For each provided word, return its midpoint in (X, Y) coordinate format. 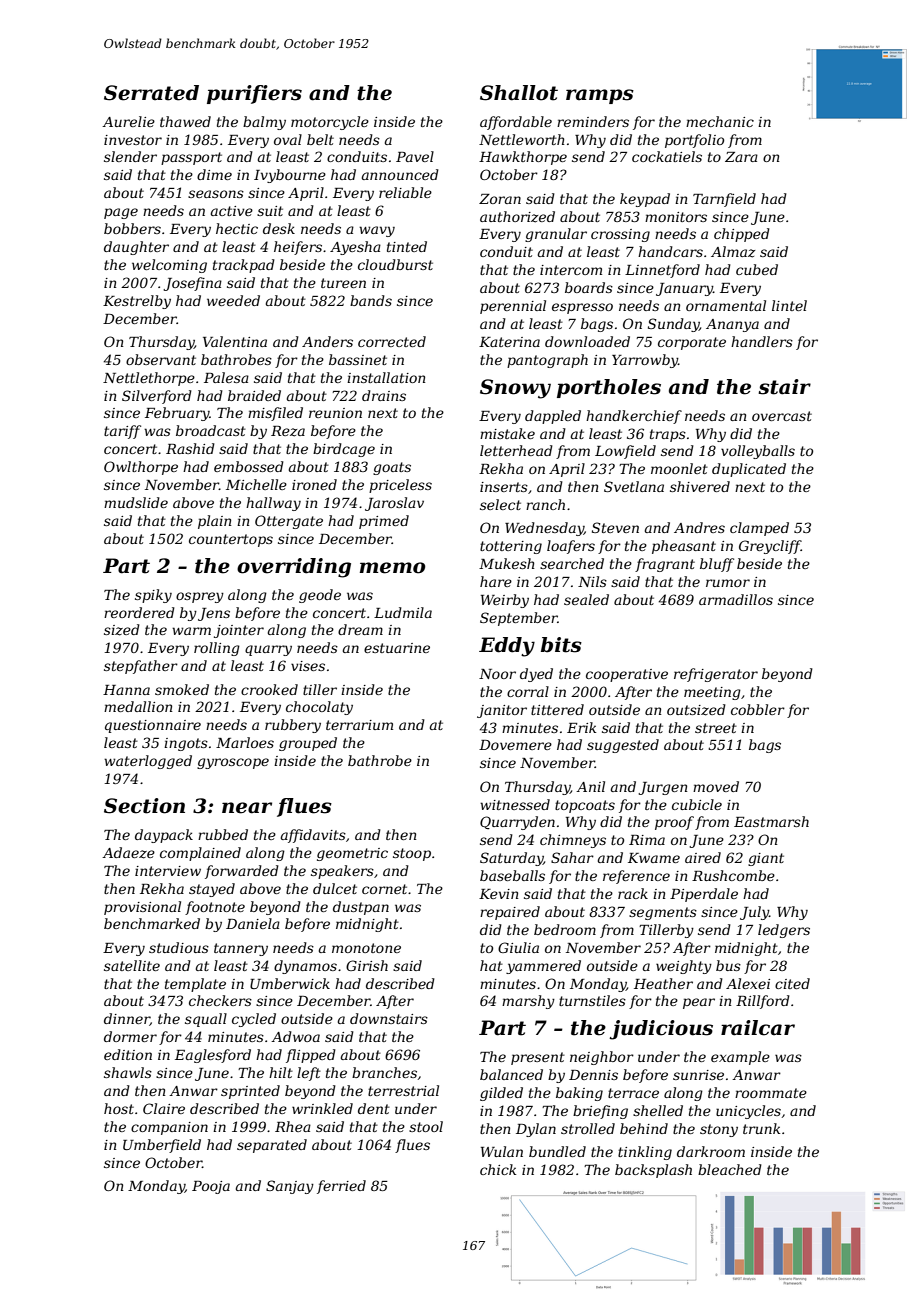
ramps (600, 96)
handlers (762, 341)
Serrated (151, 93)
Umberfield (162, 1146)
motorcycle (330, 123)
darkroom (711, 1151)
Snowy (515, 389)
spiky (153, 596)
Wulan (502, 1151)
